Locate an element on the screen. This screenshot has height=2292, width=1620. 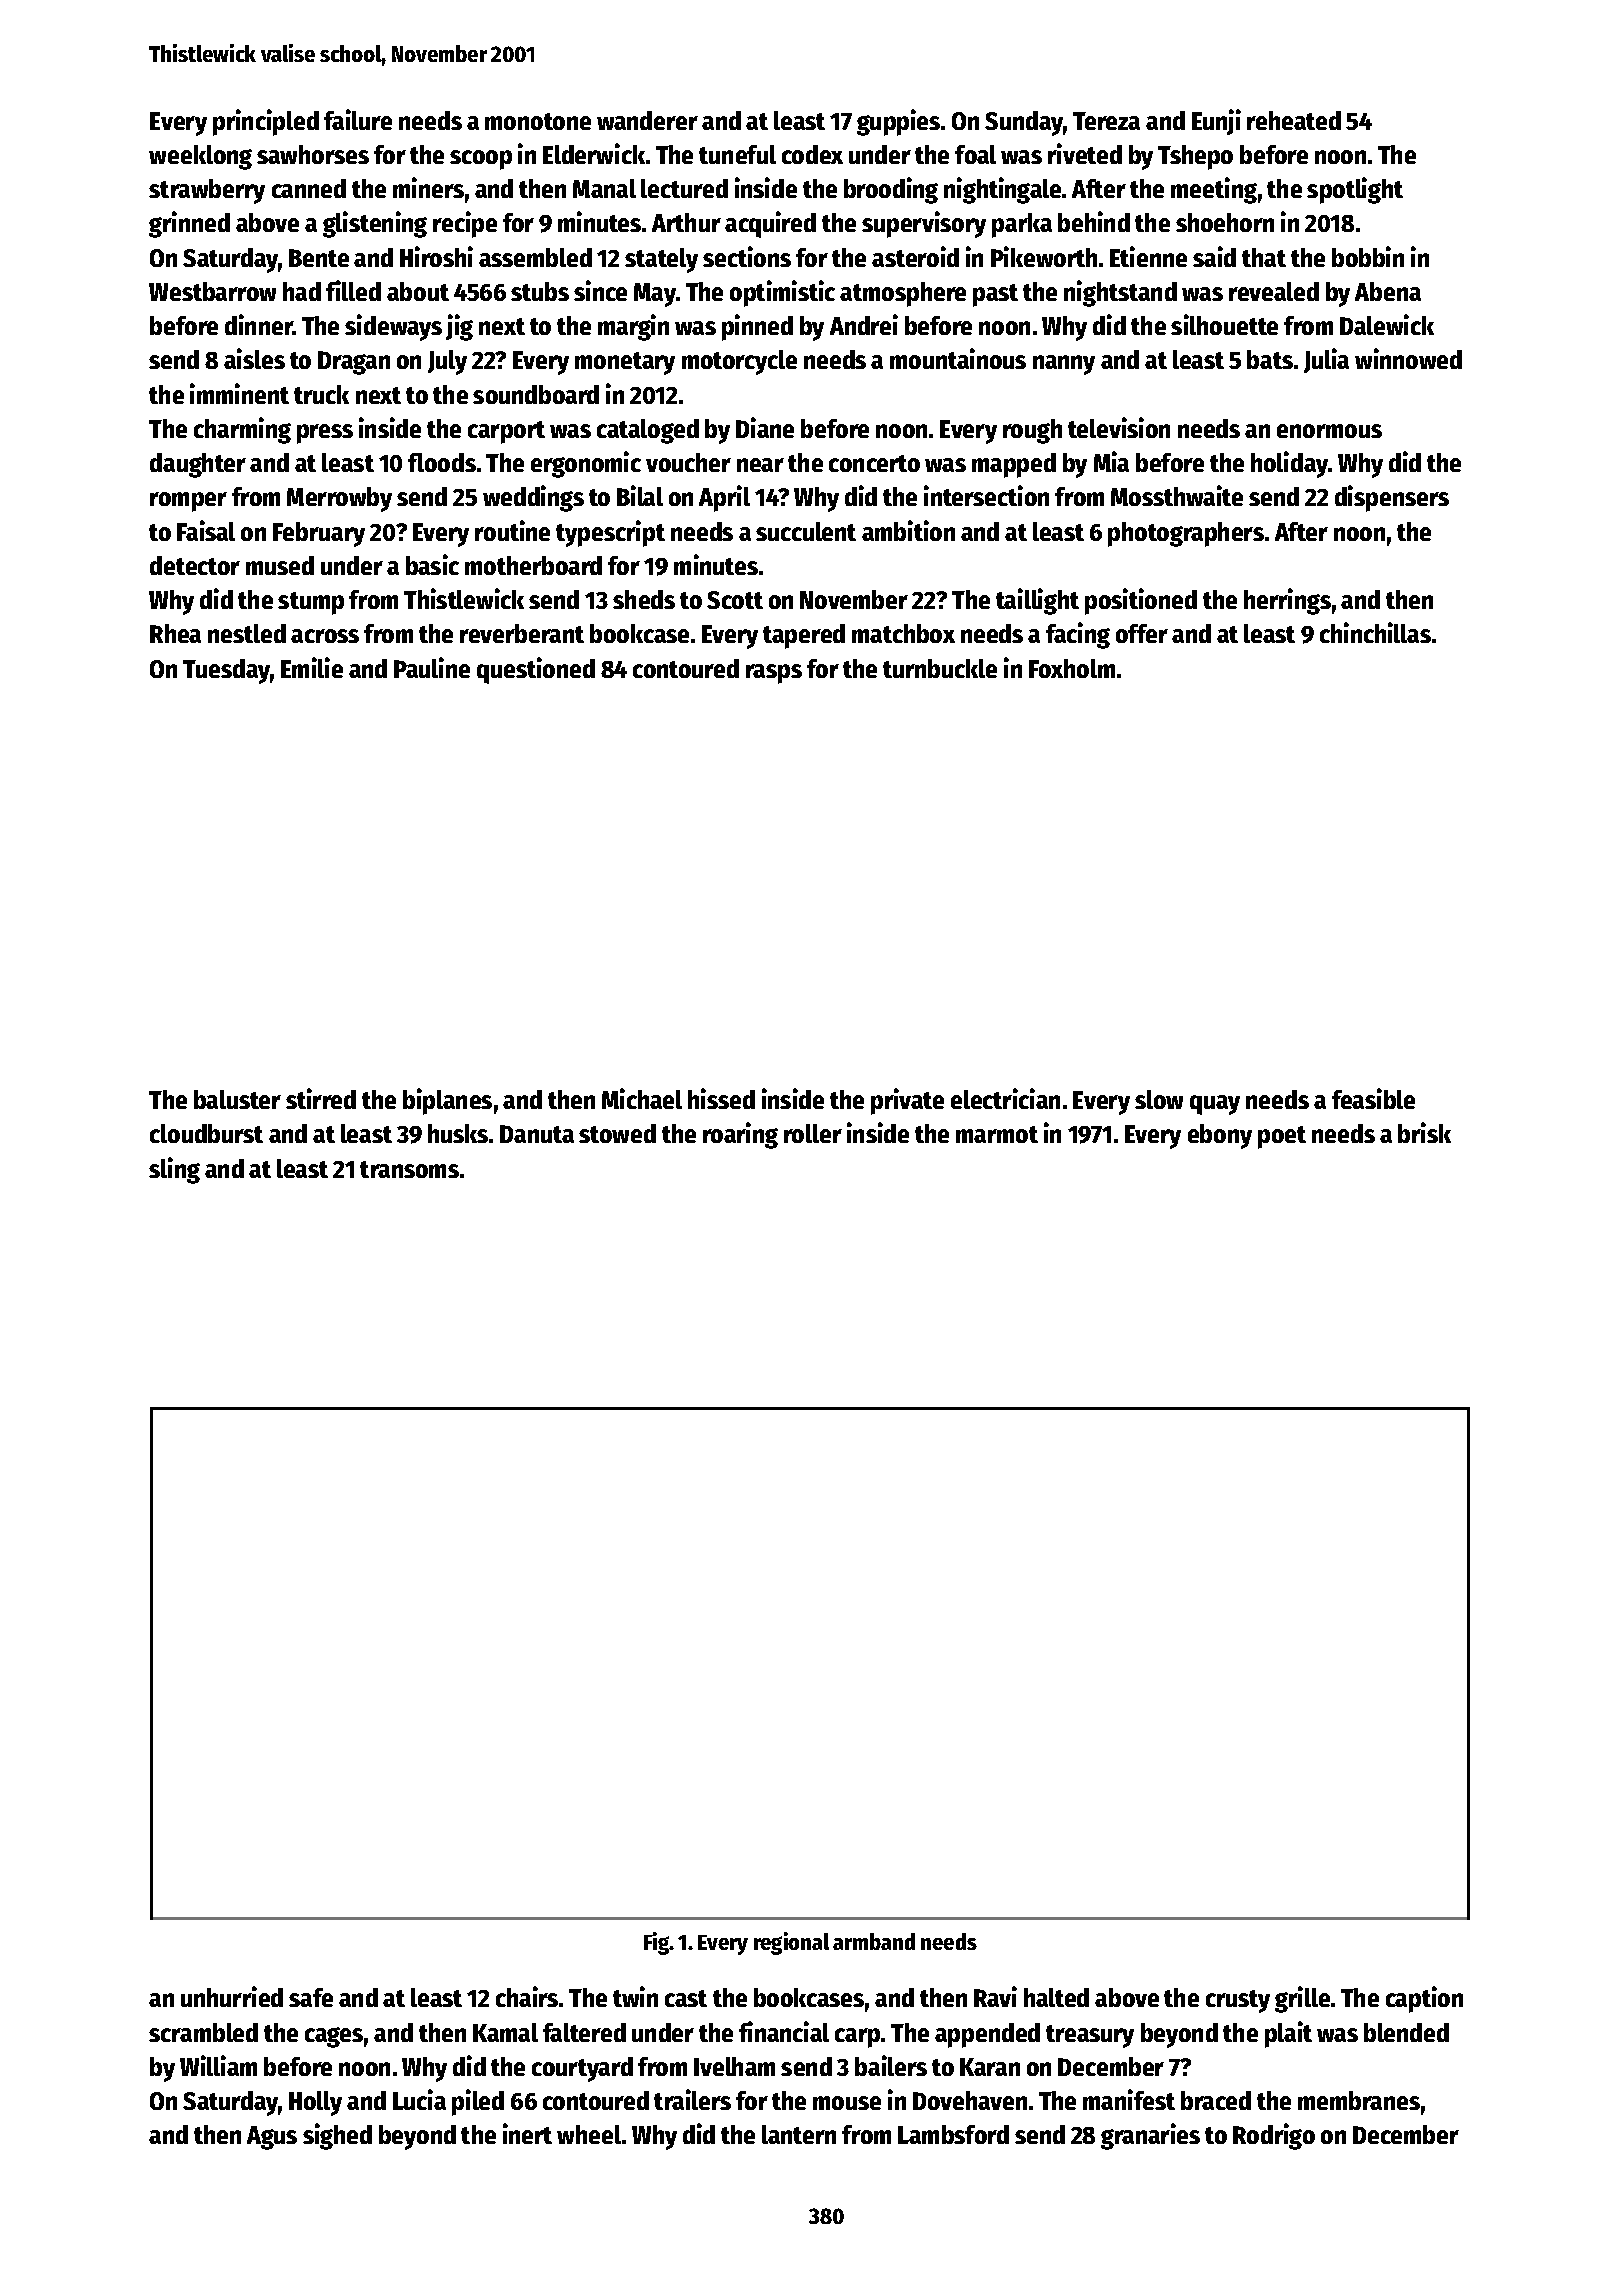
enormous is located at coordinates (1329, 431).
